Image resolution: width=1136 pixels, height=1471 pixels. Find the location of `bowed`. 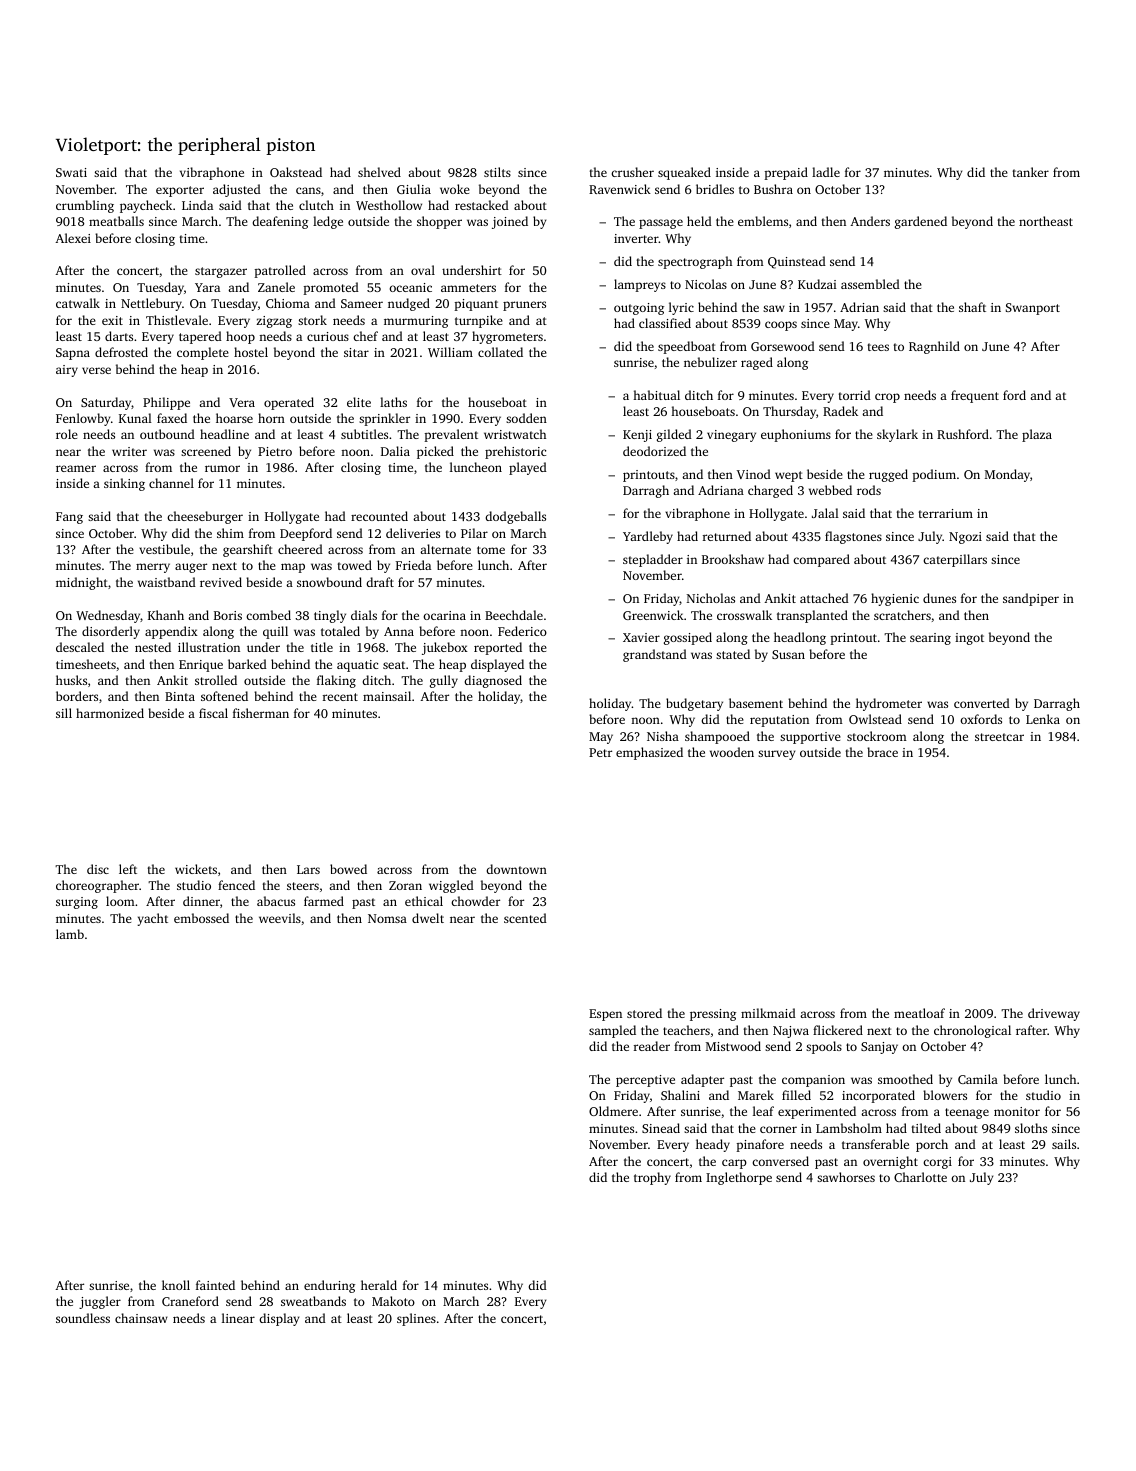

bowed is located at coordinates (348, 869).
